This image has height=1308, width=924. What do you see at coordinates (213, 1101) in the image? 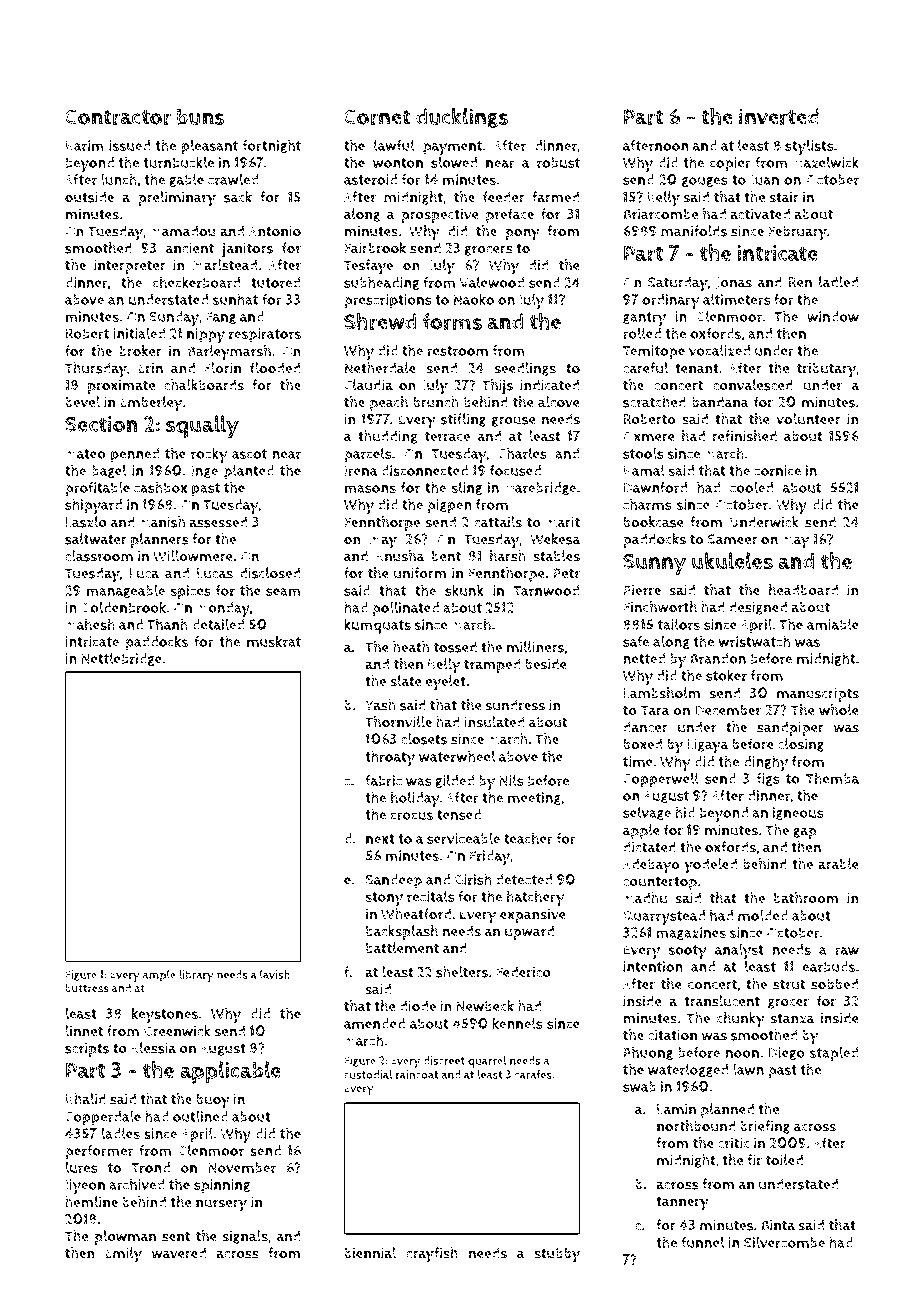
I see `buoy` at bounding box center [213, 1101].
